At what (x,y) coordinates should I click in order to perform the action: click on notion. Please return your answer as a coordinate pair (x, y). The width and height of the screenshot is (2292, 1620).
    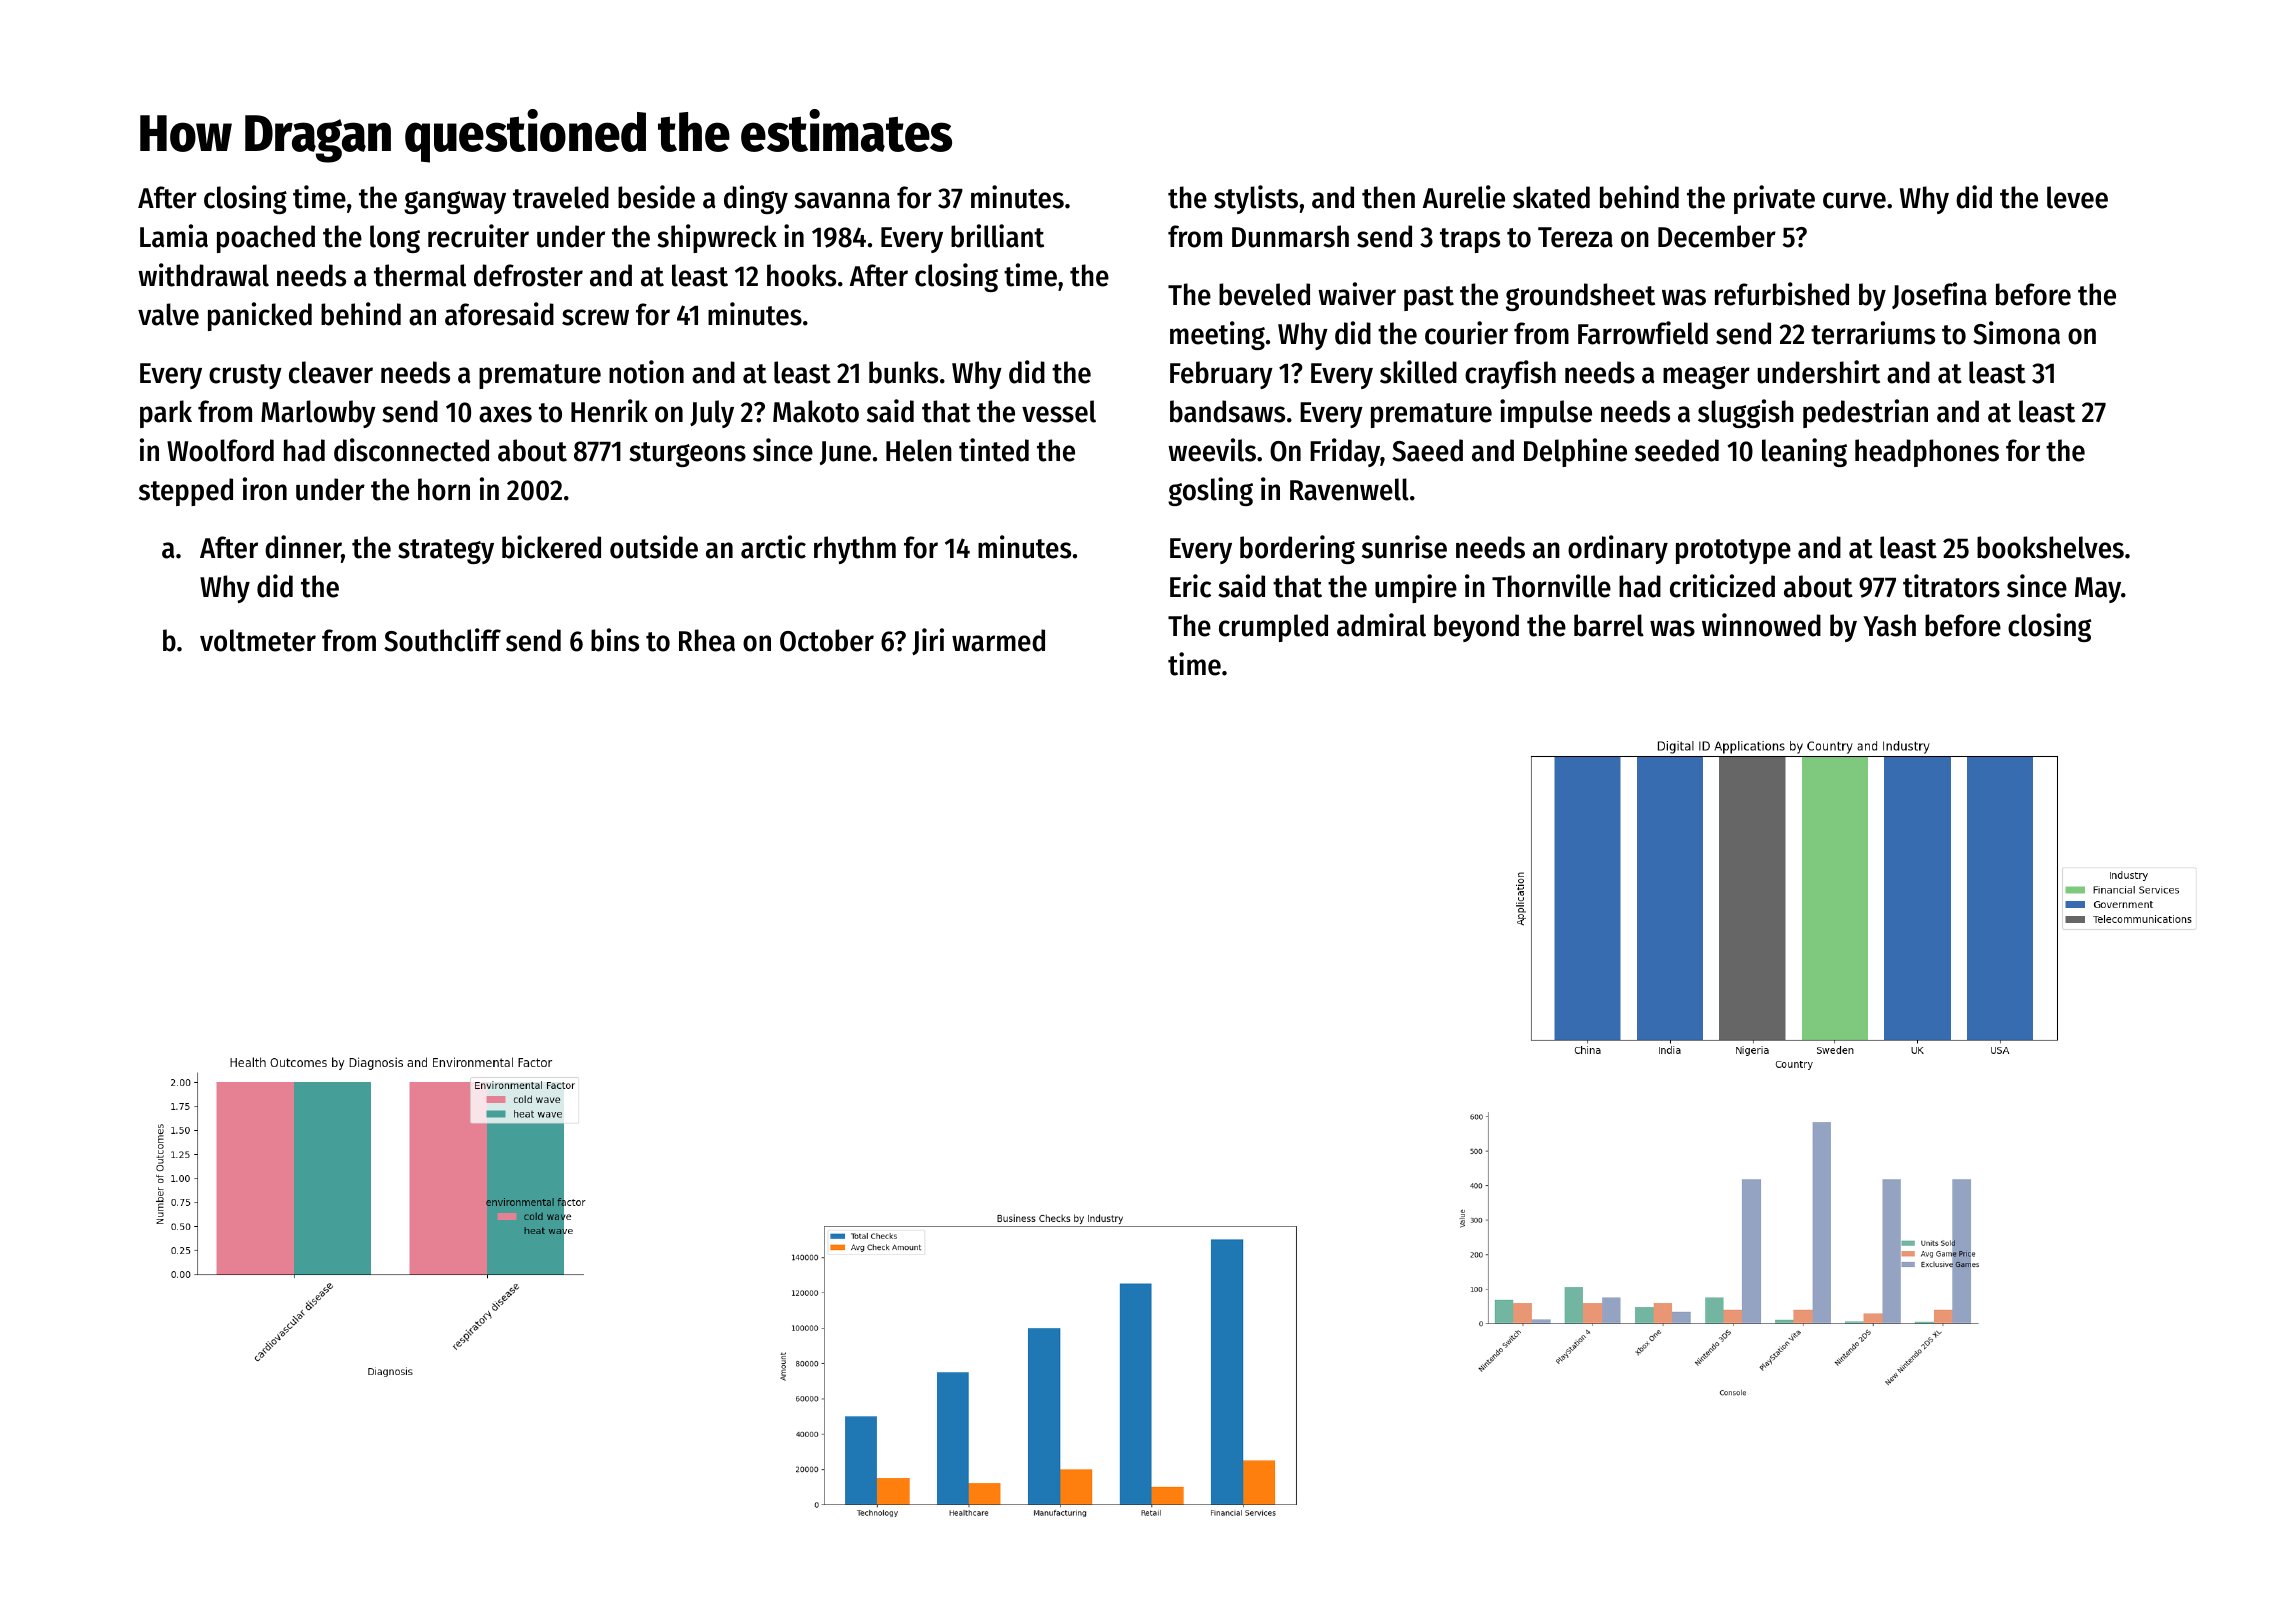
    Looking at the image, I should click on (646, 372).
